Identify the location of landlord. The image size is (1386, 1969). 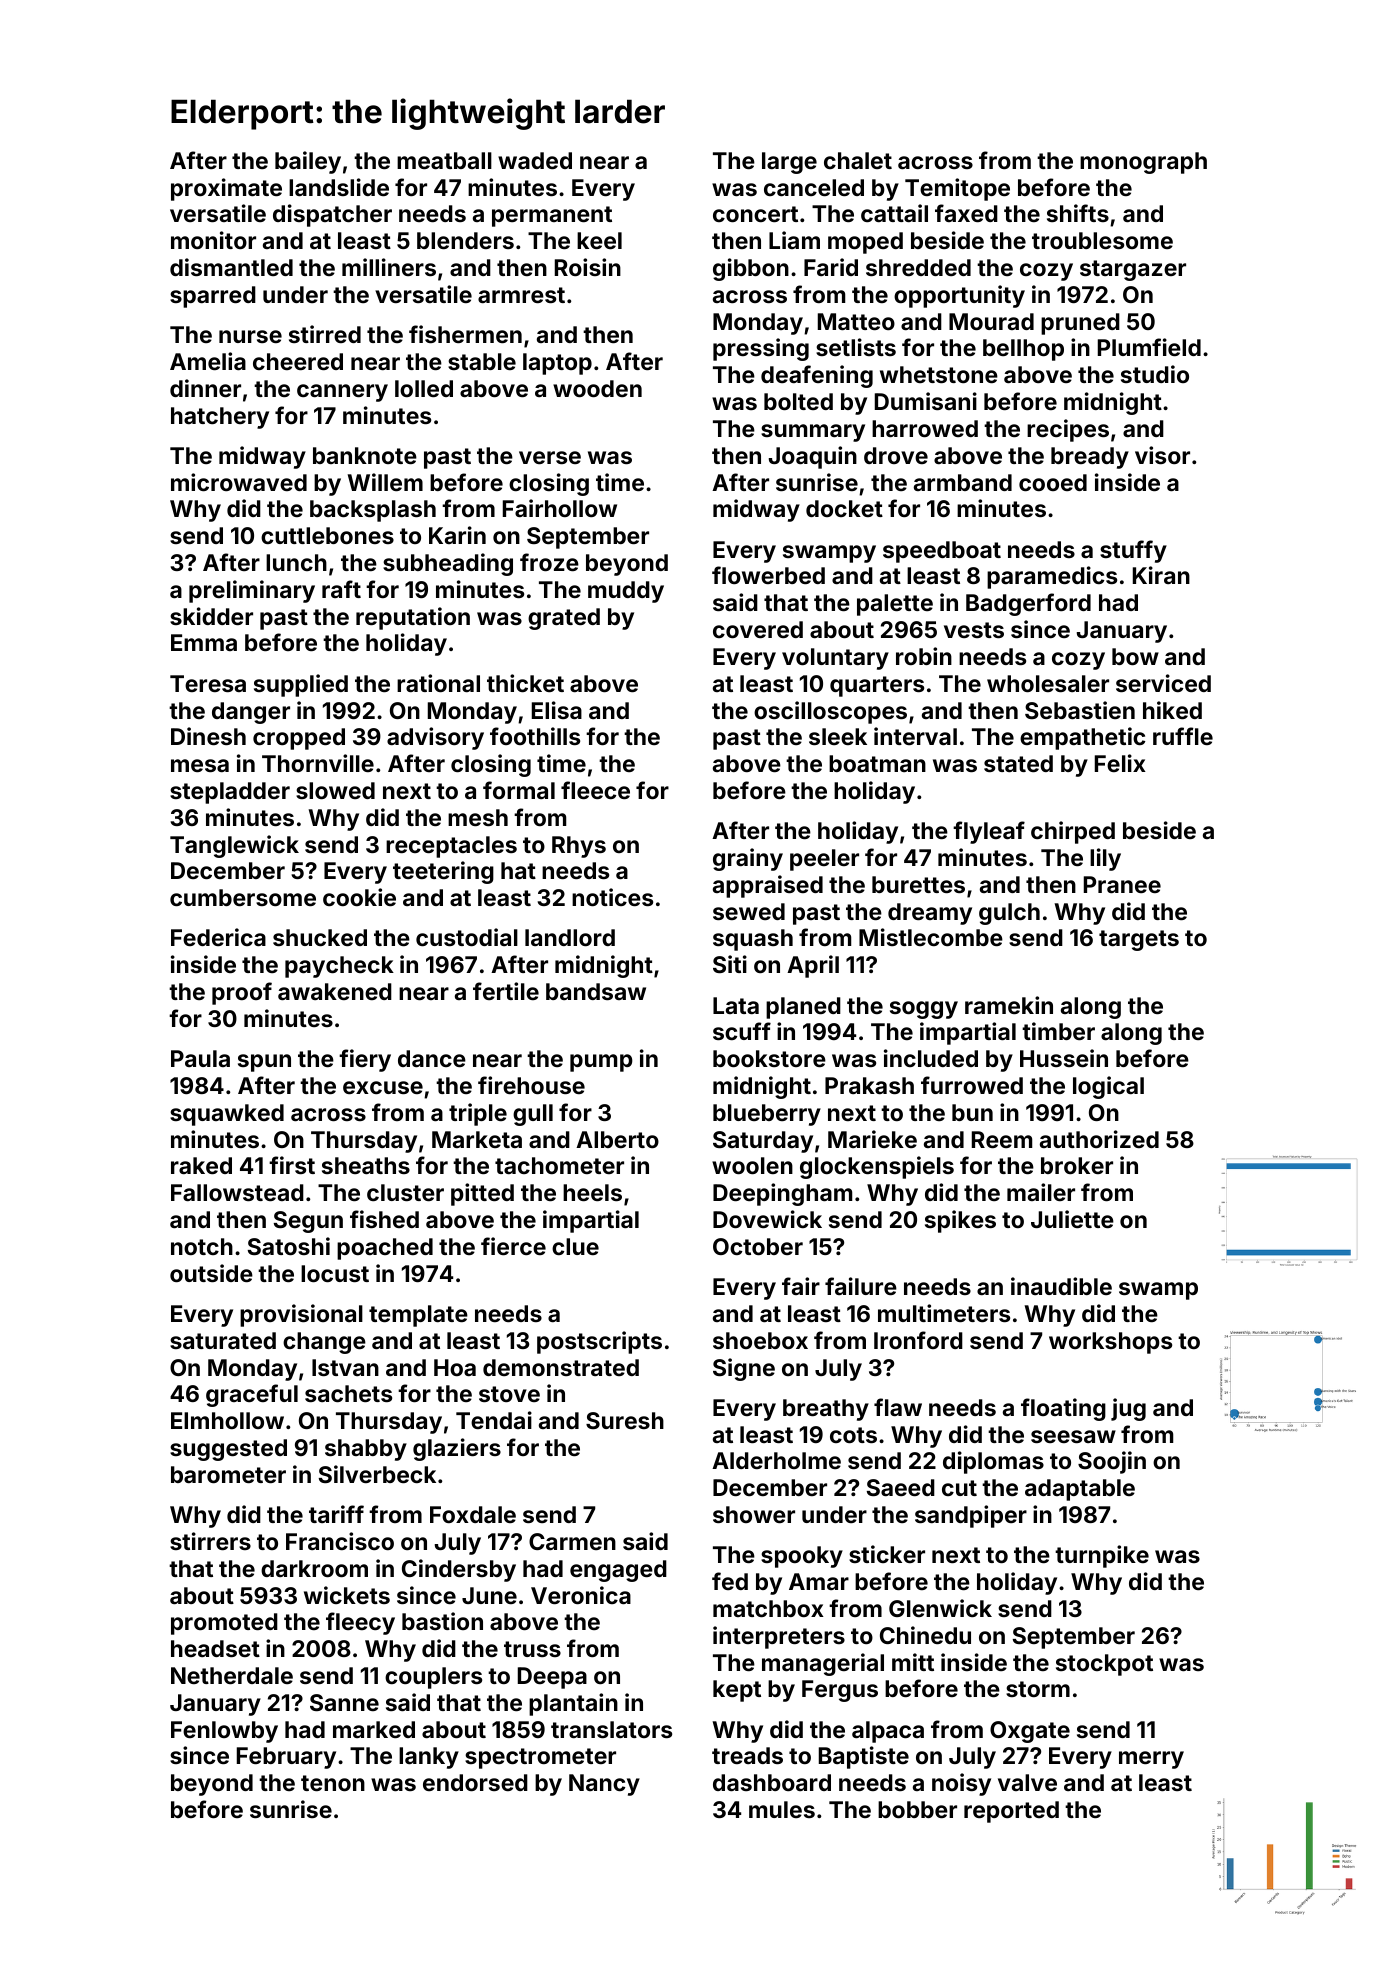
(570, 937).
